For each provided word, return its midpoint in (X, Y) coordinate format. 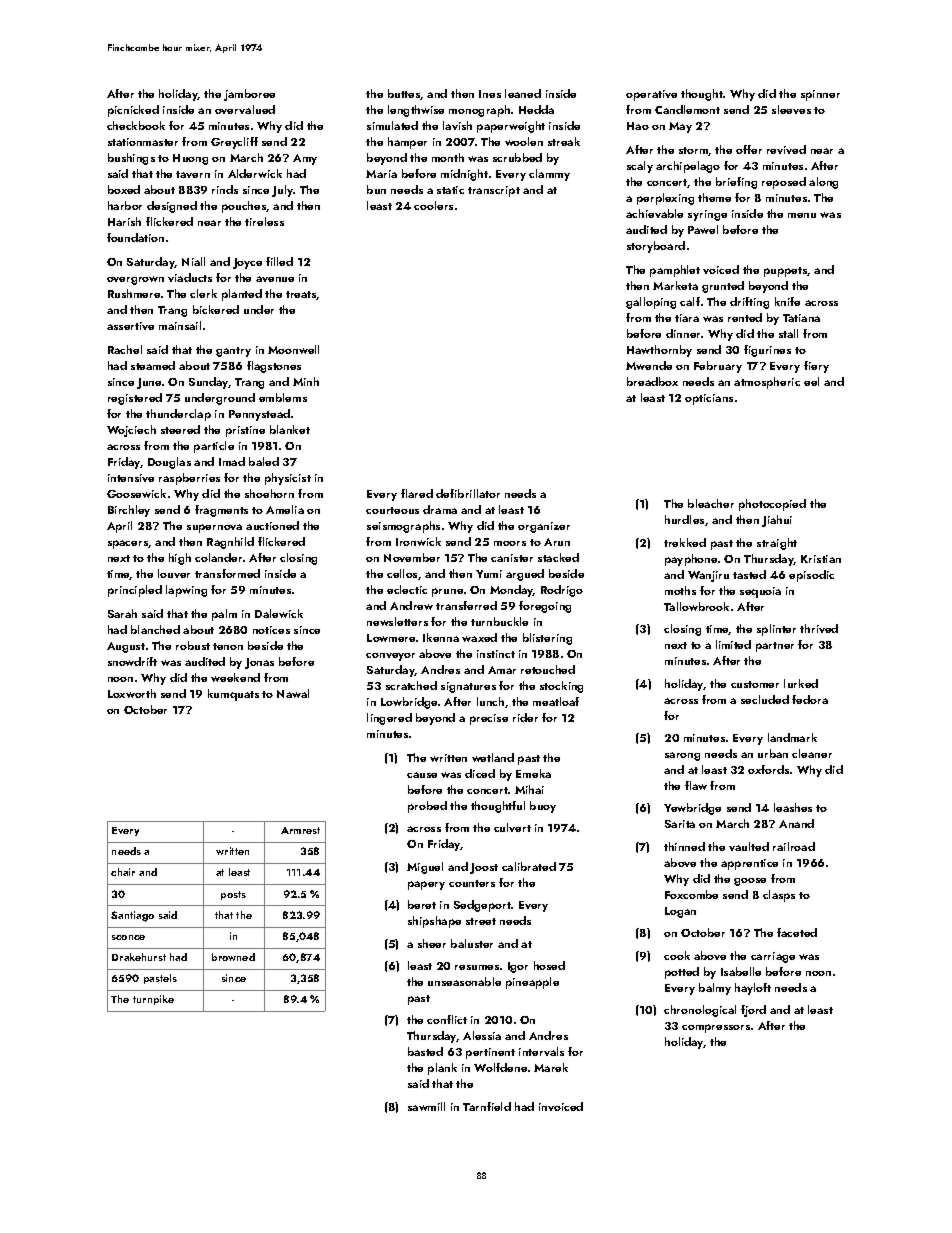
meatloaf (556, 701)
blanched (155, 629)
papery (426, 885)
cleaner (812, 753)
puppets (786, 272)
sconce (128, 937)
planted (242, 295)
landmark (792, 737)
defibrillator (468, 493)
